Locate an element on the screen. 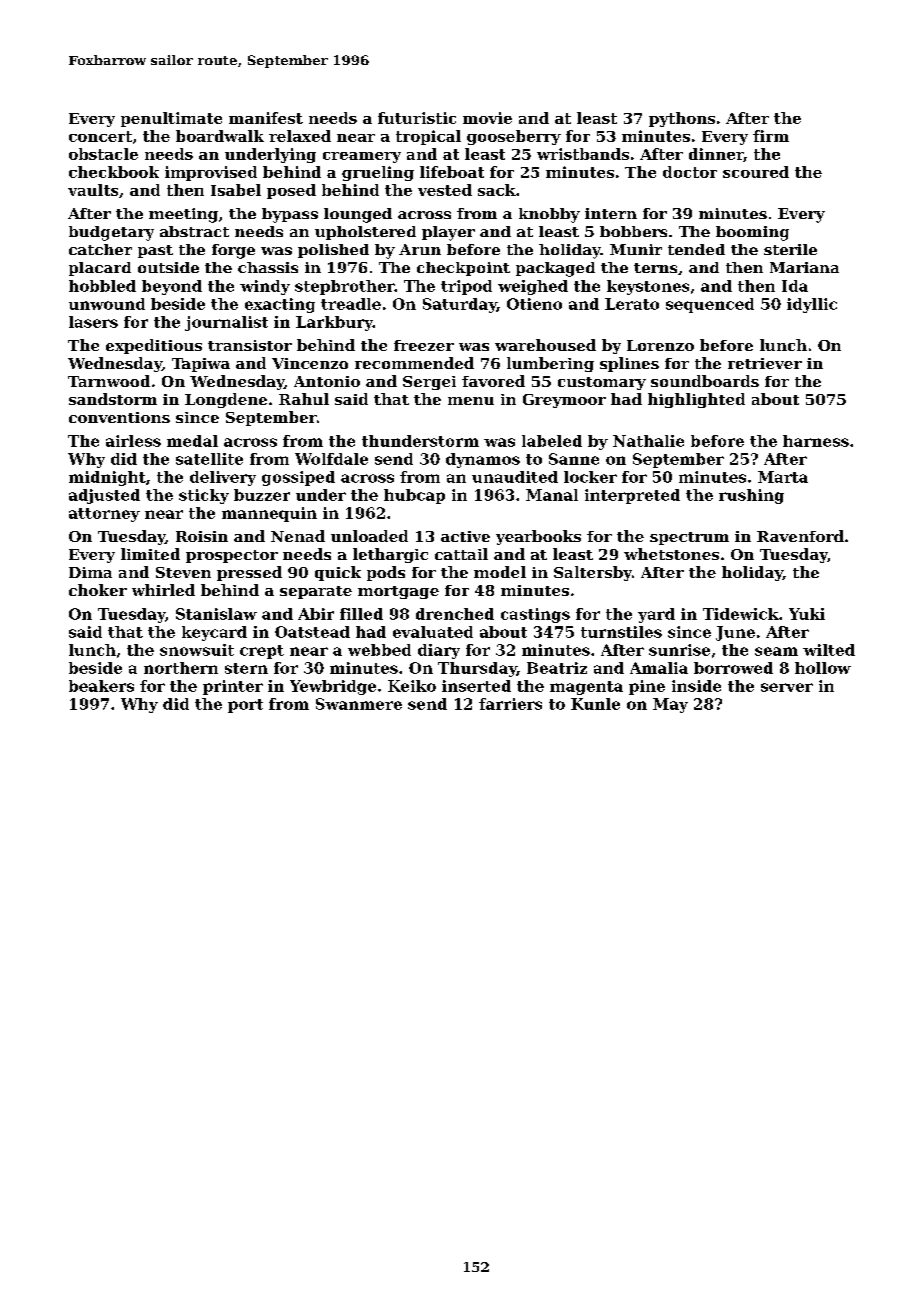  harness is located at coordinates (816, 441).
